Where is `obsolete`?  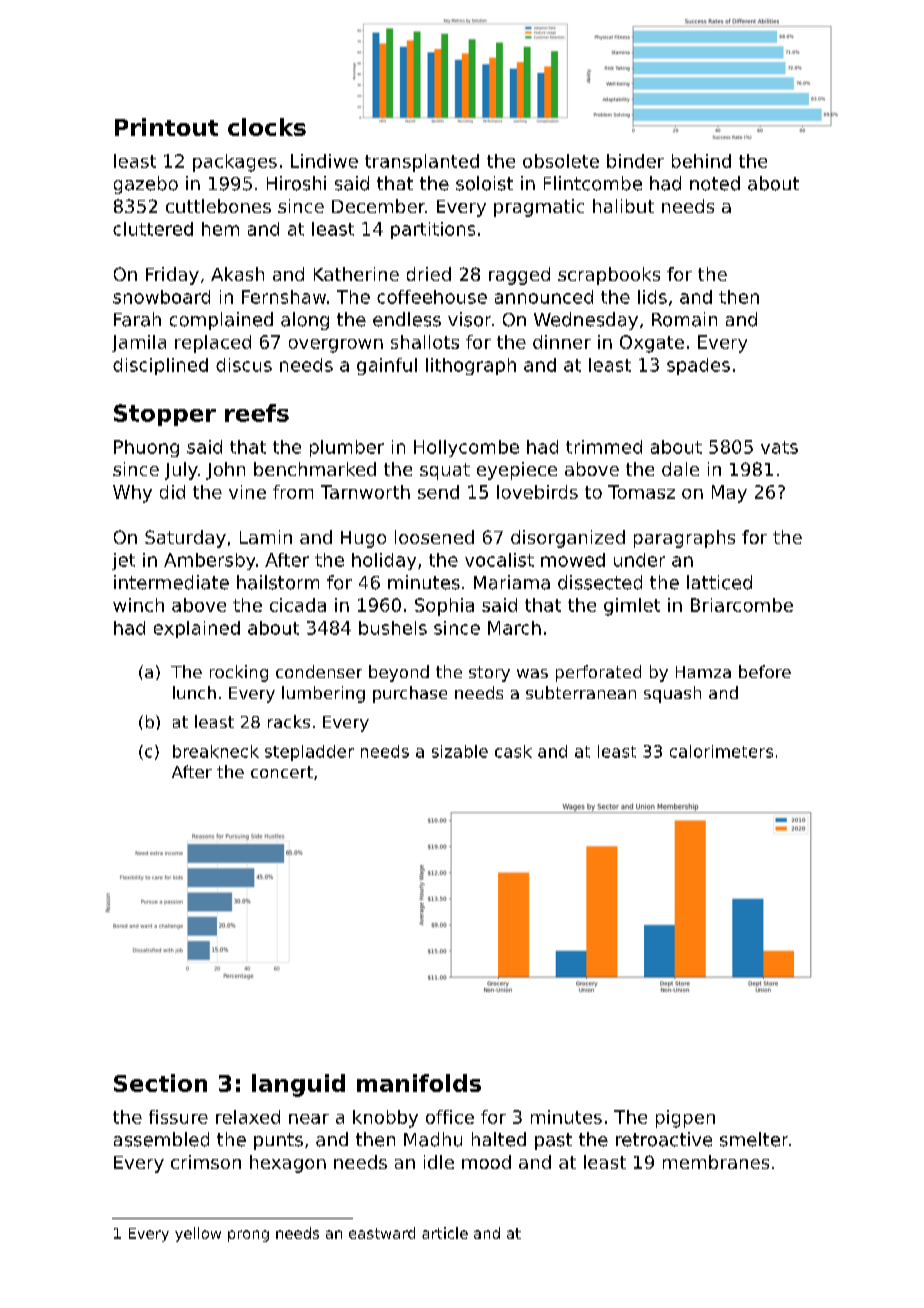 obsolete is located at coordinates (561, 161).
